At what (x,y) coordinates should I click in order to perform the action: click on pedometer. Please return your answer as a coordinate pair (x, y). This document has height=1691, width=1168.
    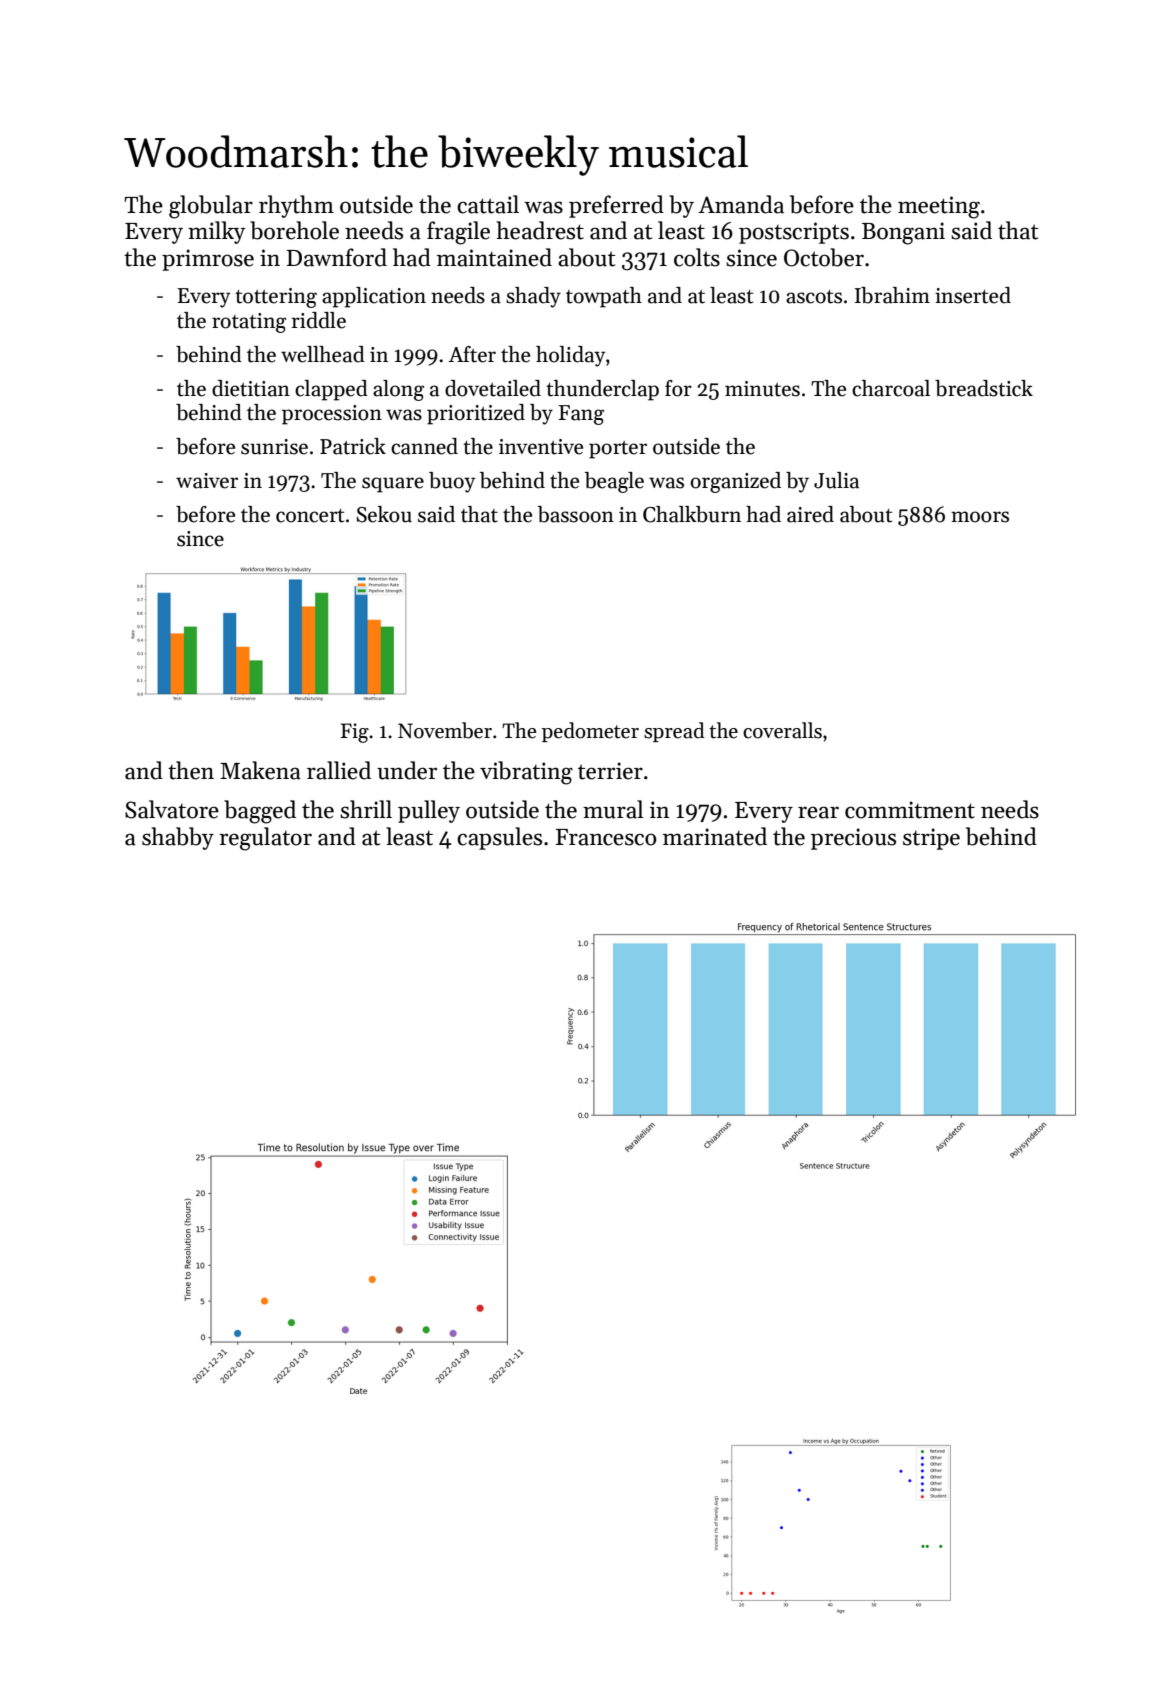
    Looking at the image, I should click on (590, 732).
